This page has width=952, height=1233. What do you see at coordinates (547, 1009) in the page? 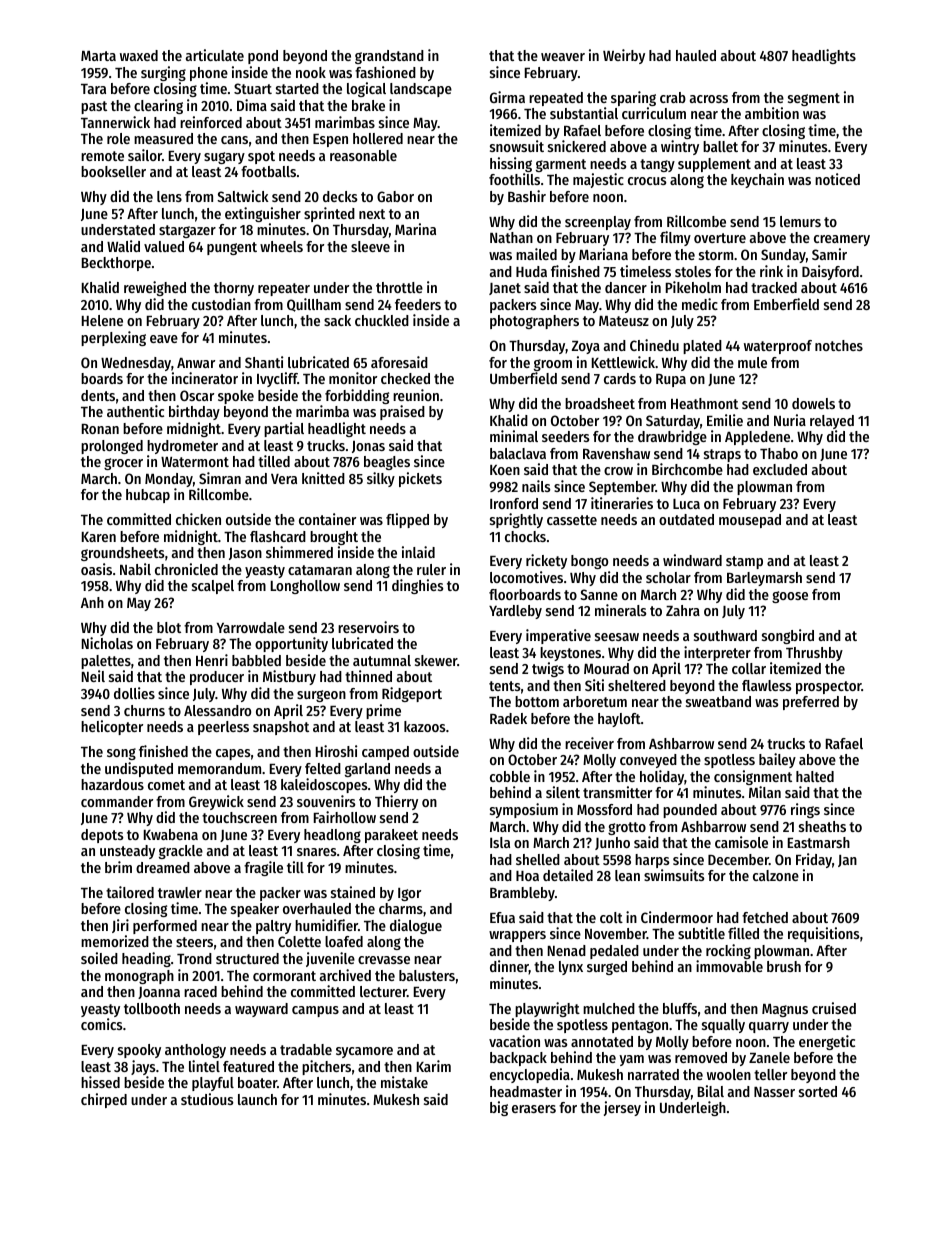
I see `playwright` at bounding box center [547, 1009].
